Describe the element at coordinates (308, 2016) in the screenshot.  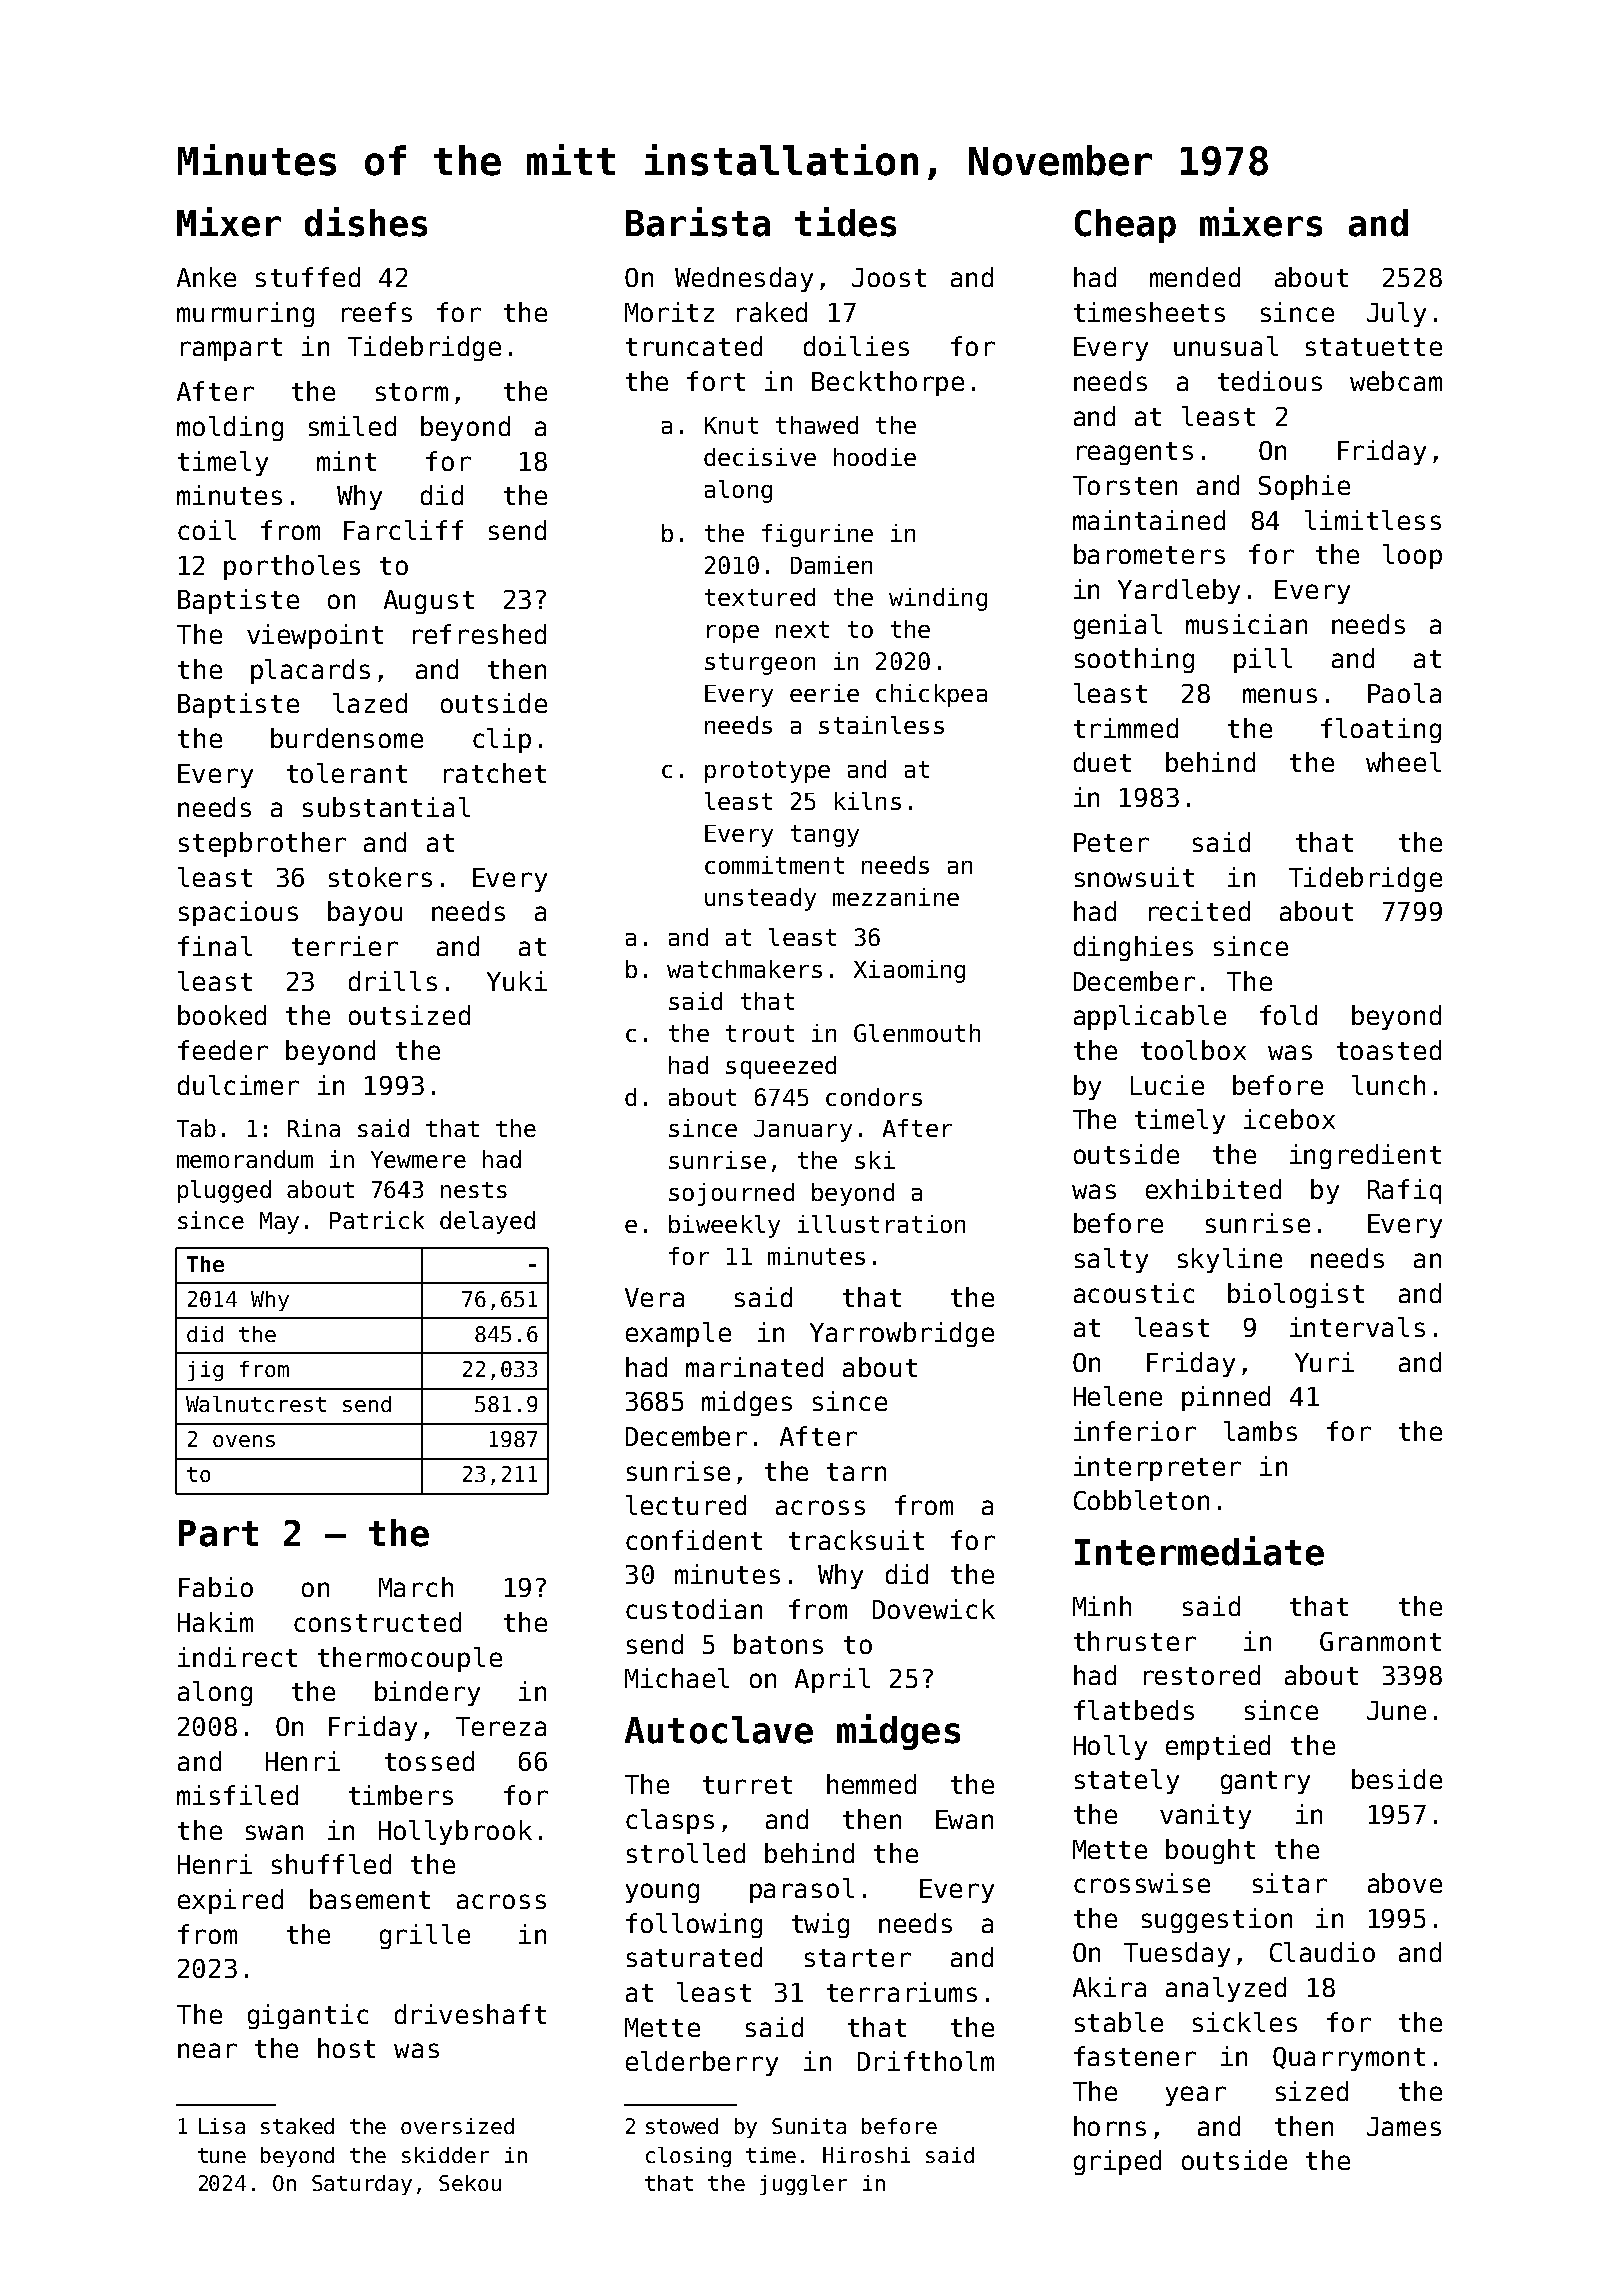
I see `gigantic` at that location.
